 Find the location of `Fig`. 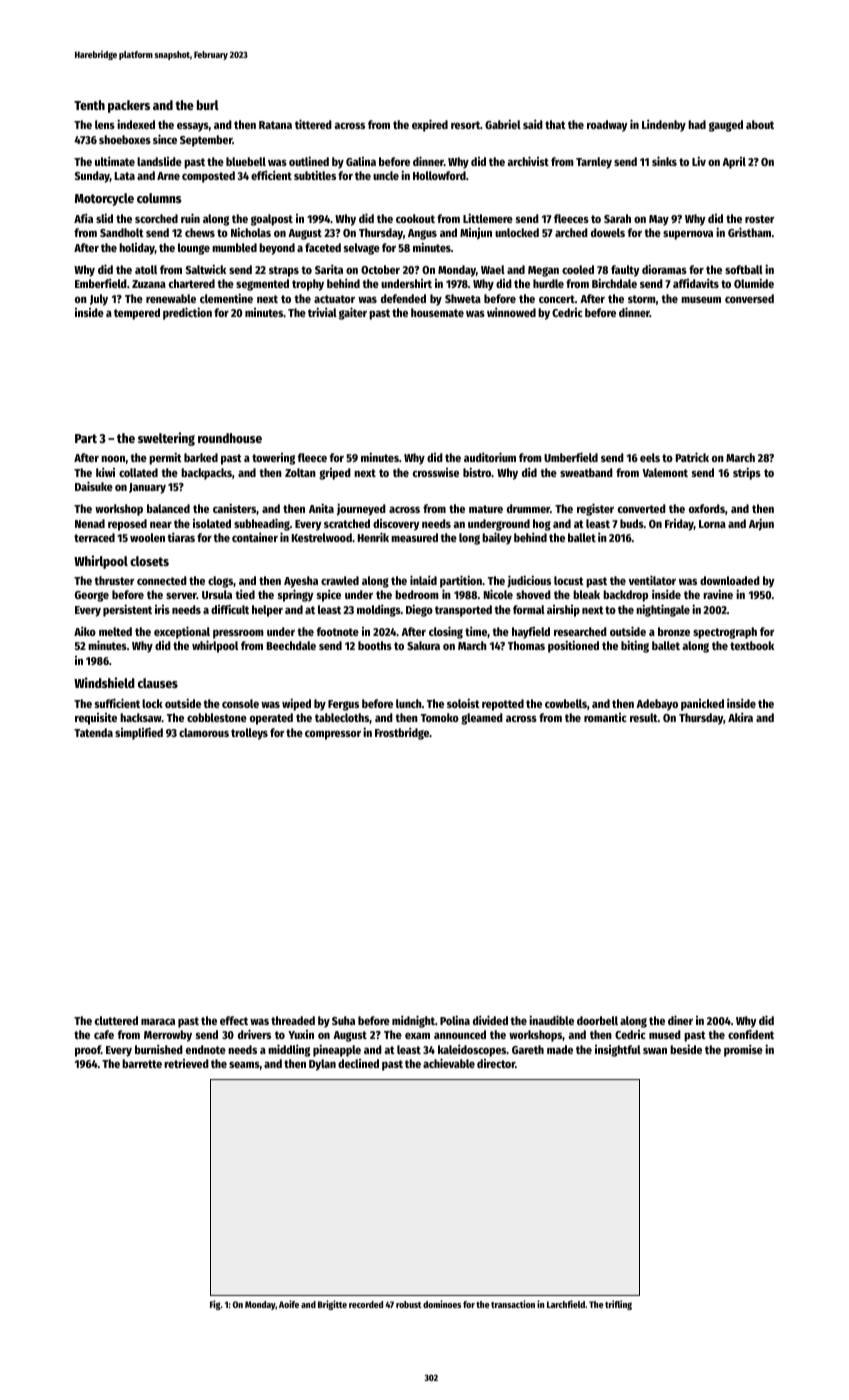

Fig is located at coordinates (215, 1305).
